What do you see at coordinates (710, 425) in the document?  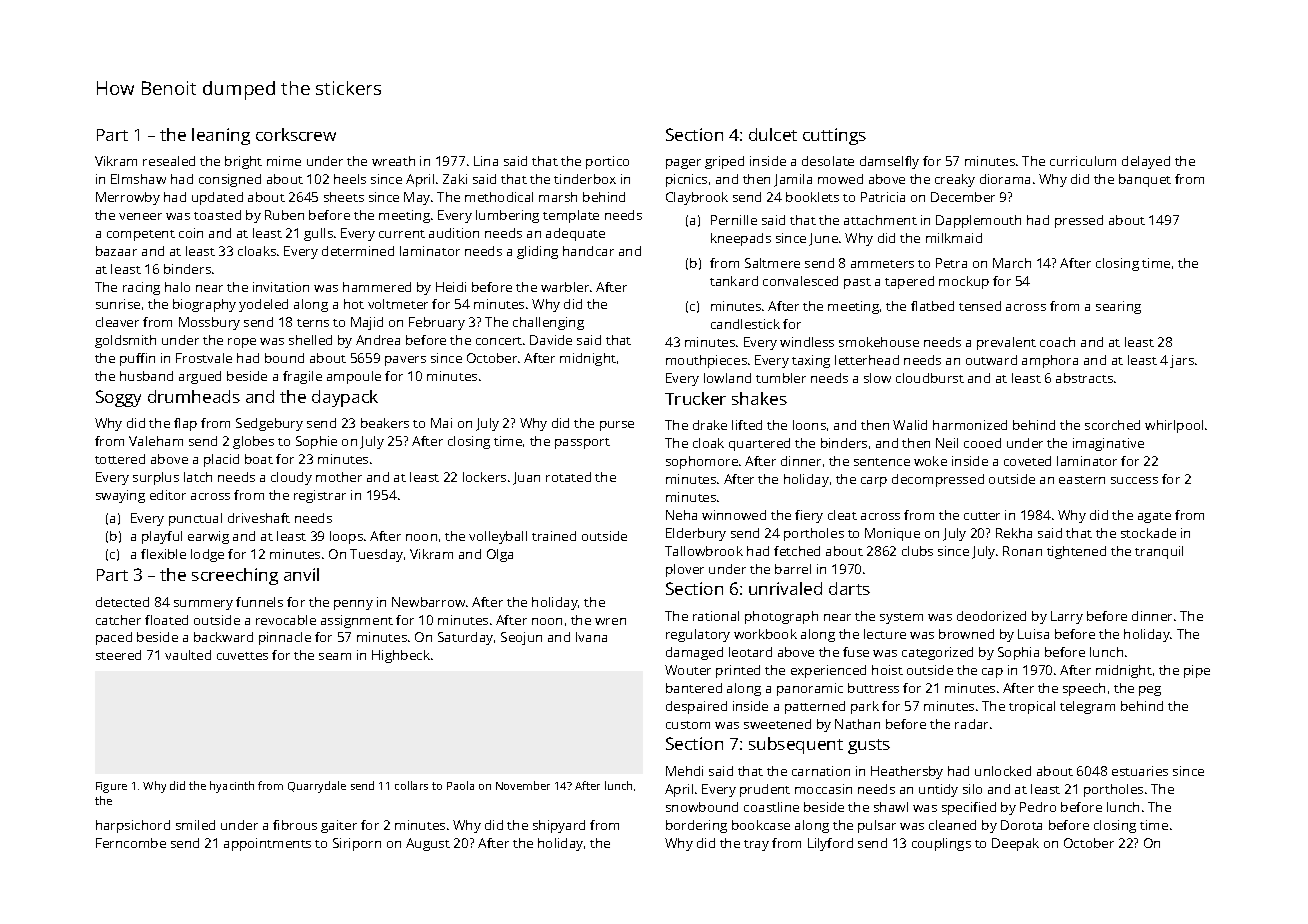 I see `drake` at bounding box center [710, 425].
